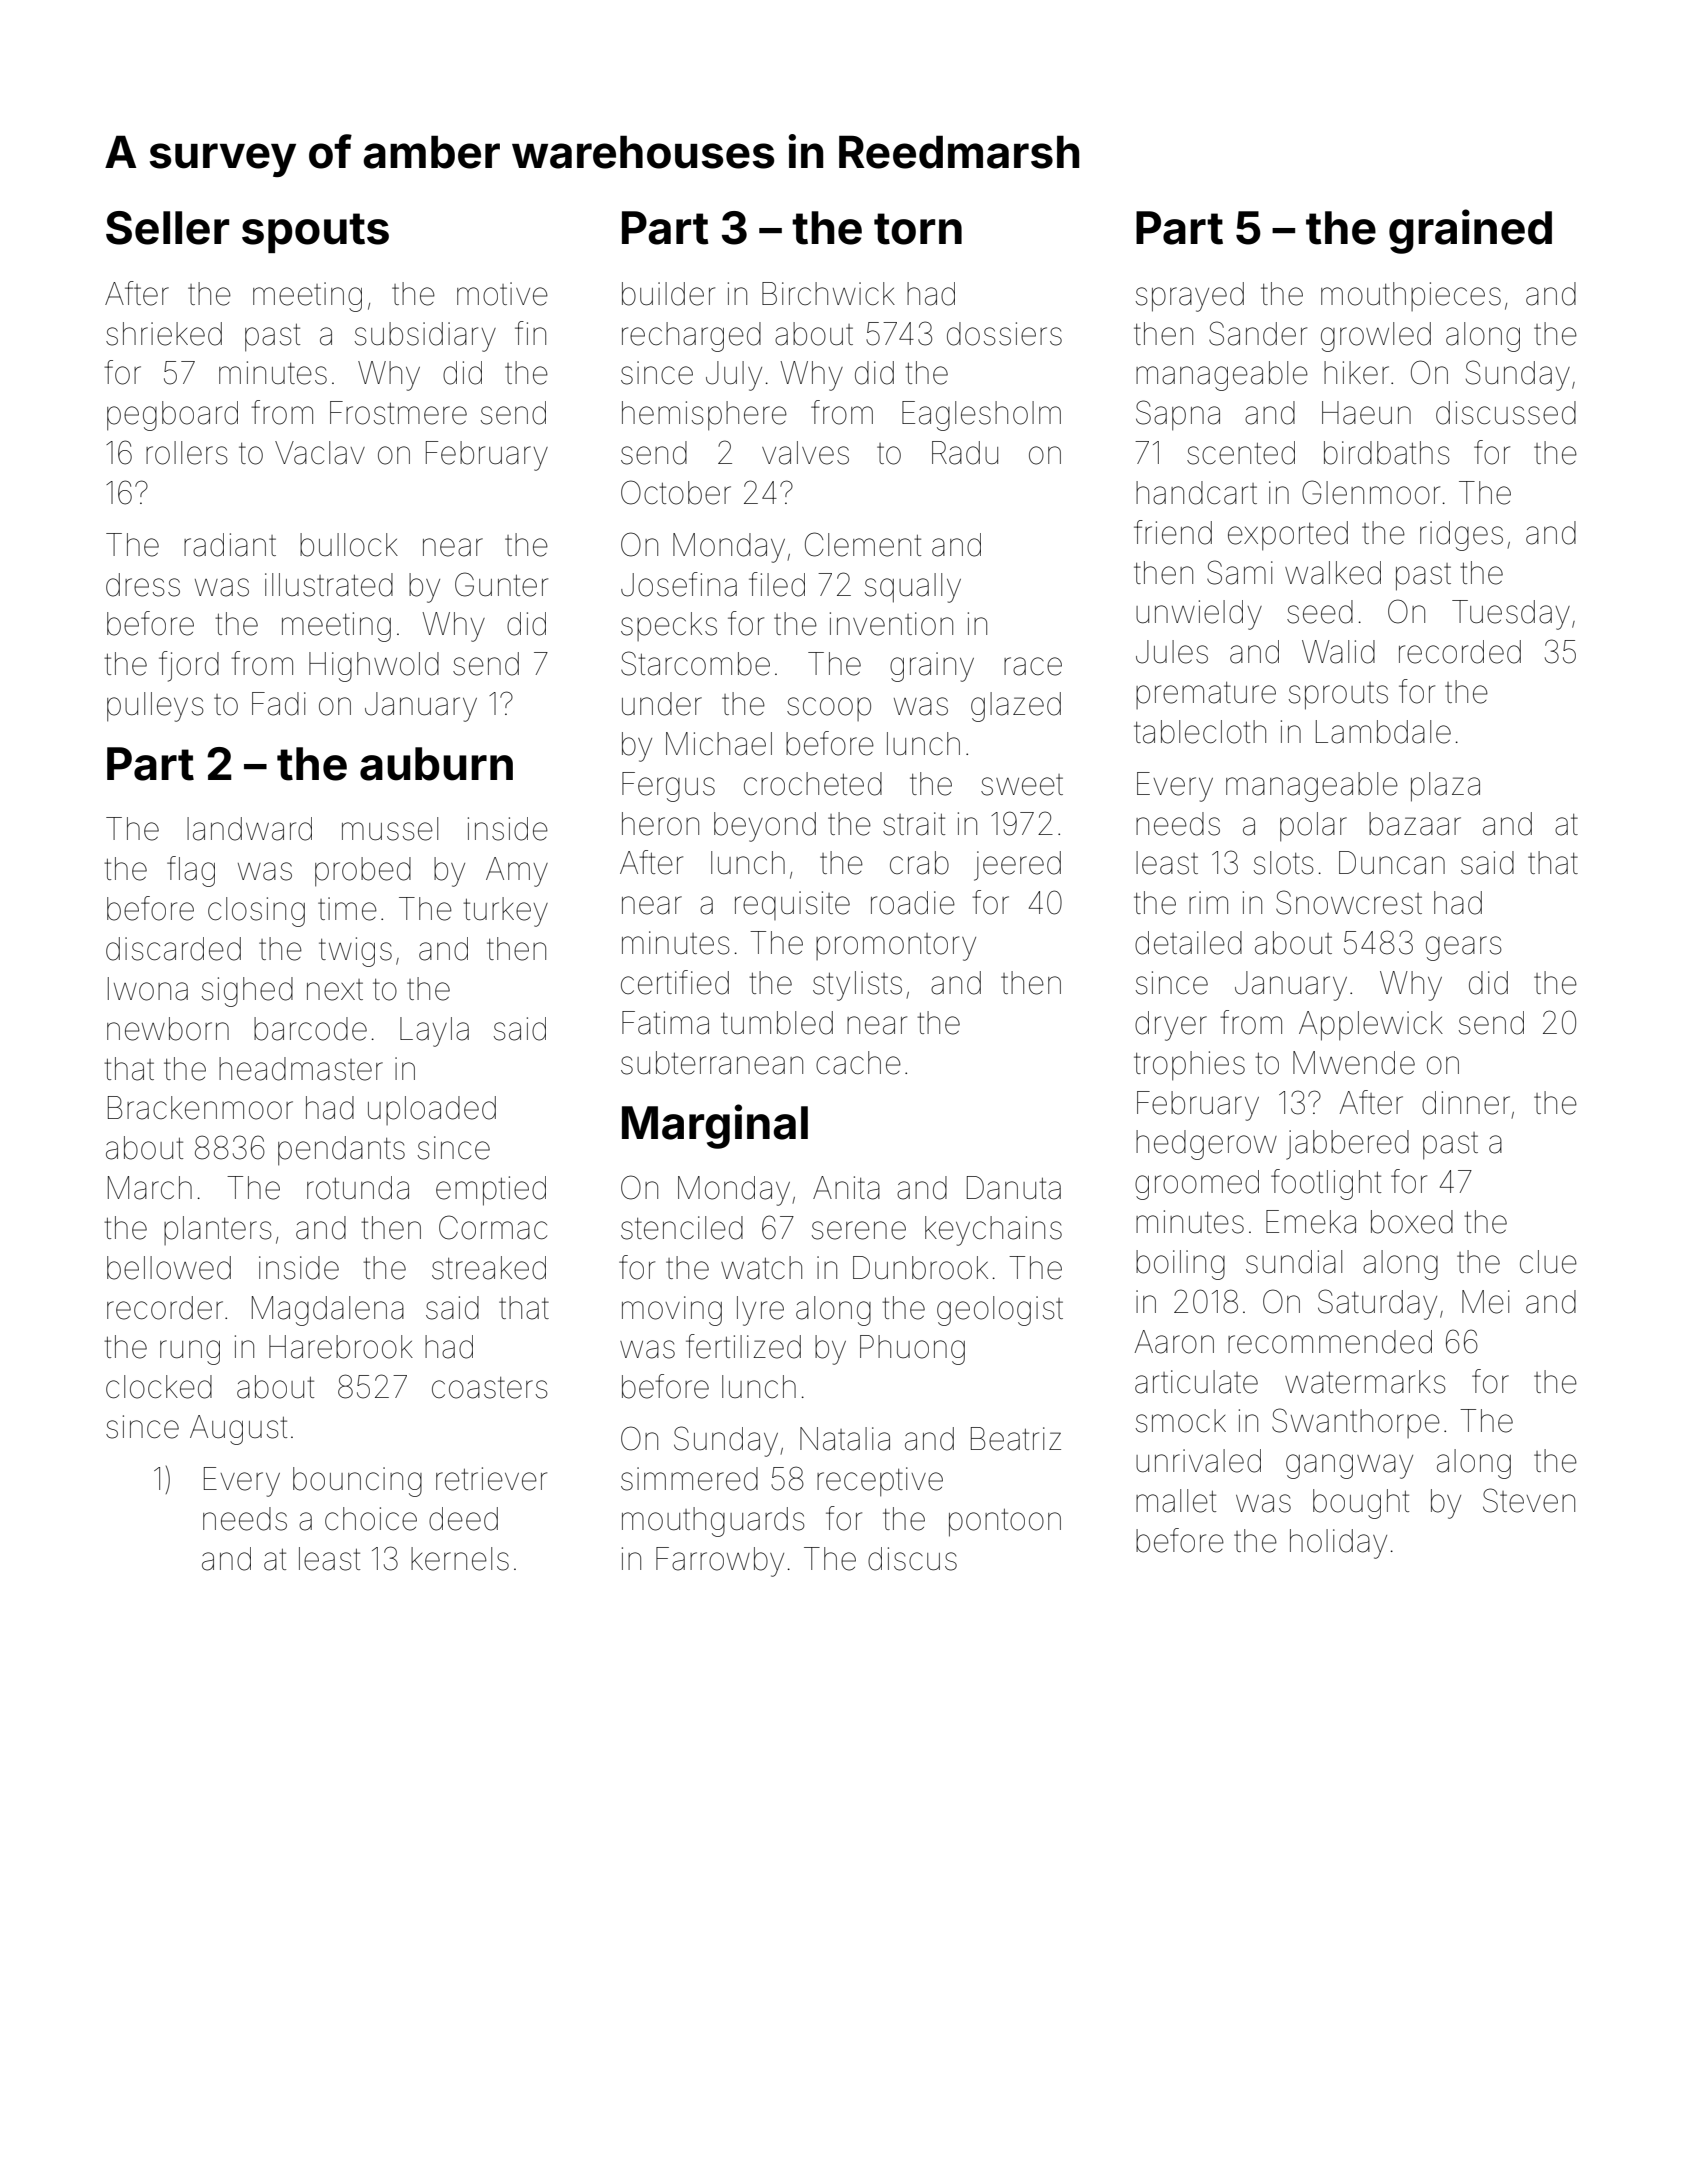 This screenshot has width=1683, height=2178. Describe the element at coordinates (247, 992) in the screenshot. I see `sighed` at that location.
